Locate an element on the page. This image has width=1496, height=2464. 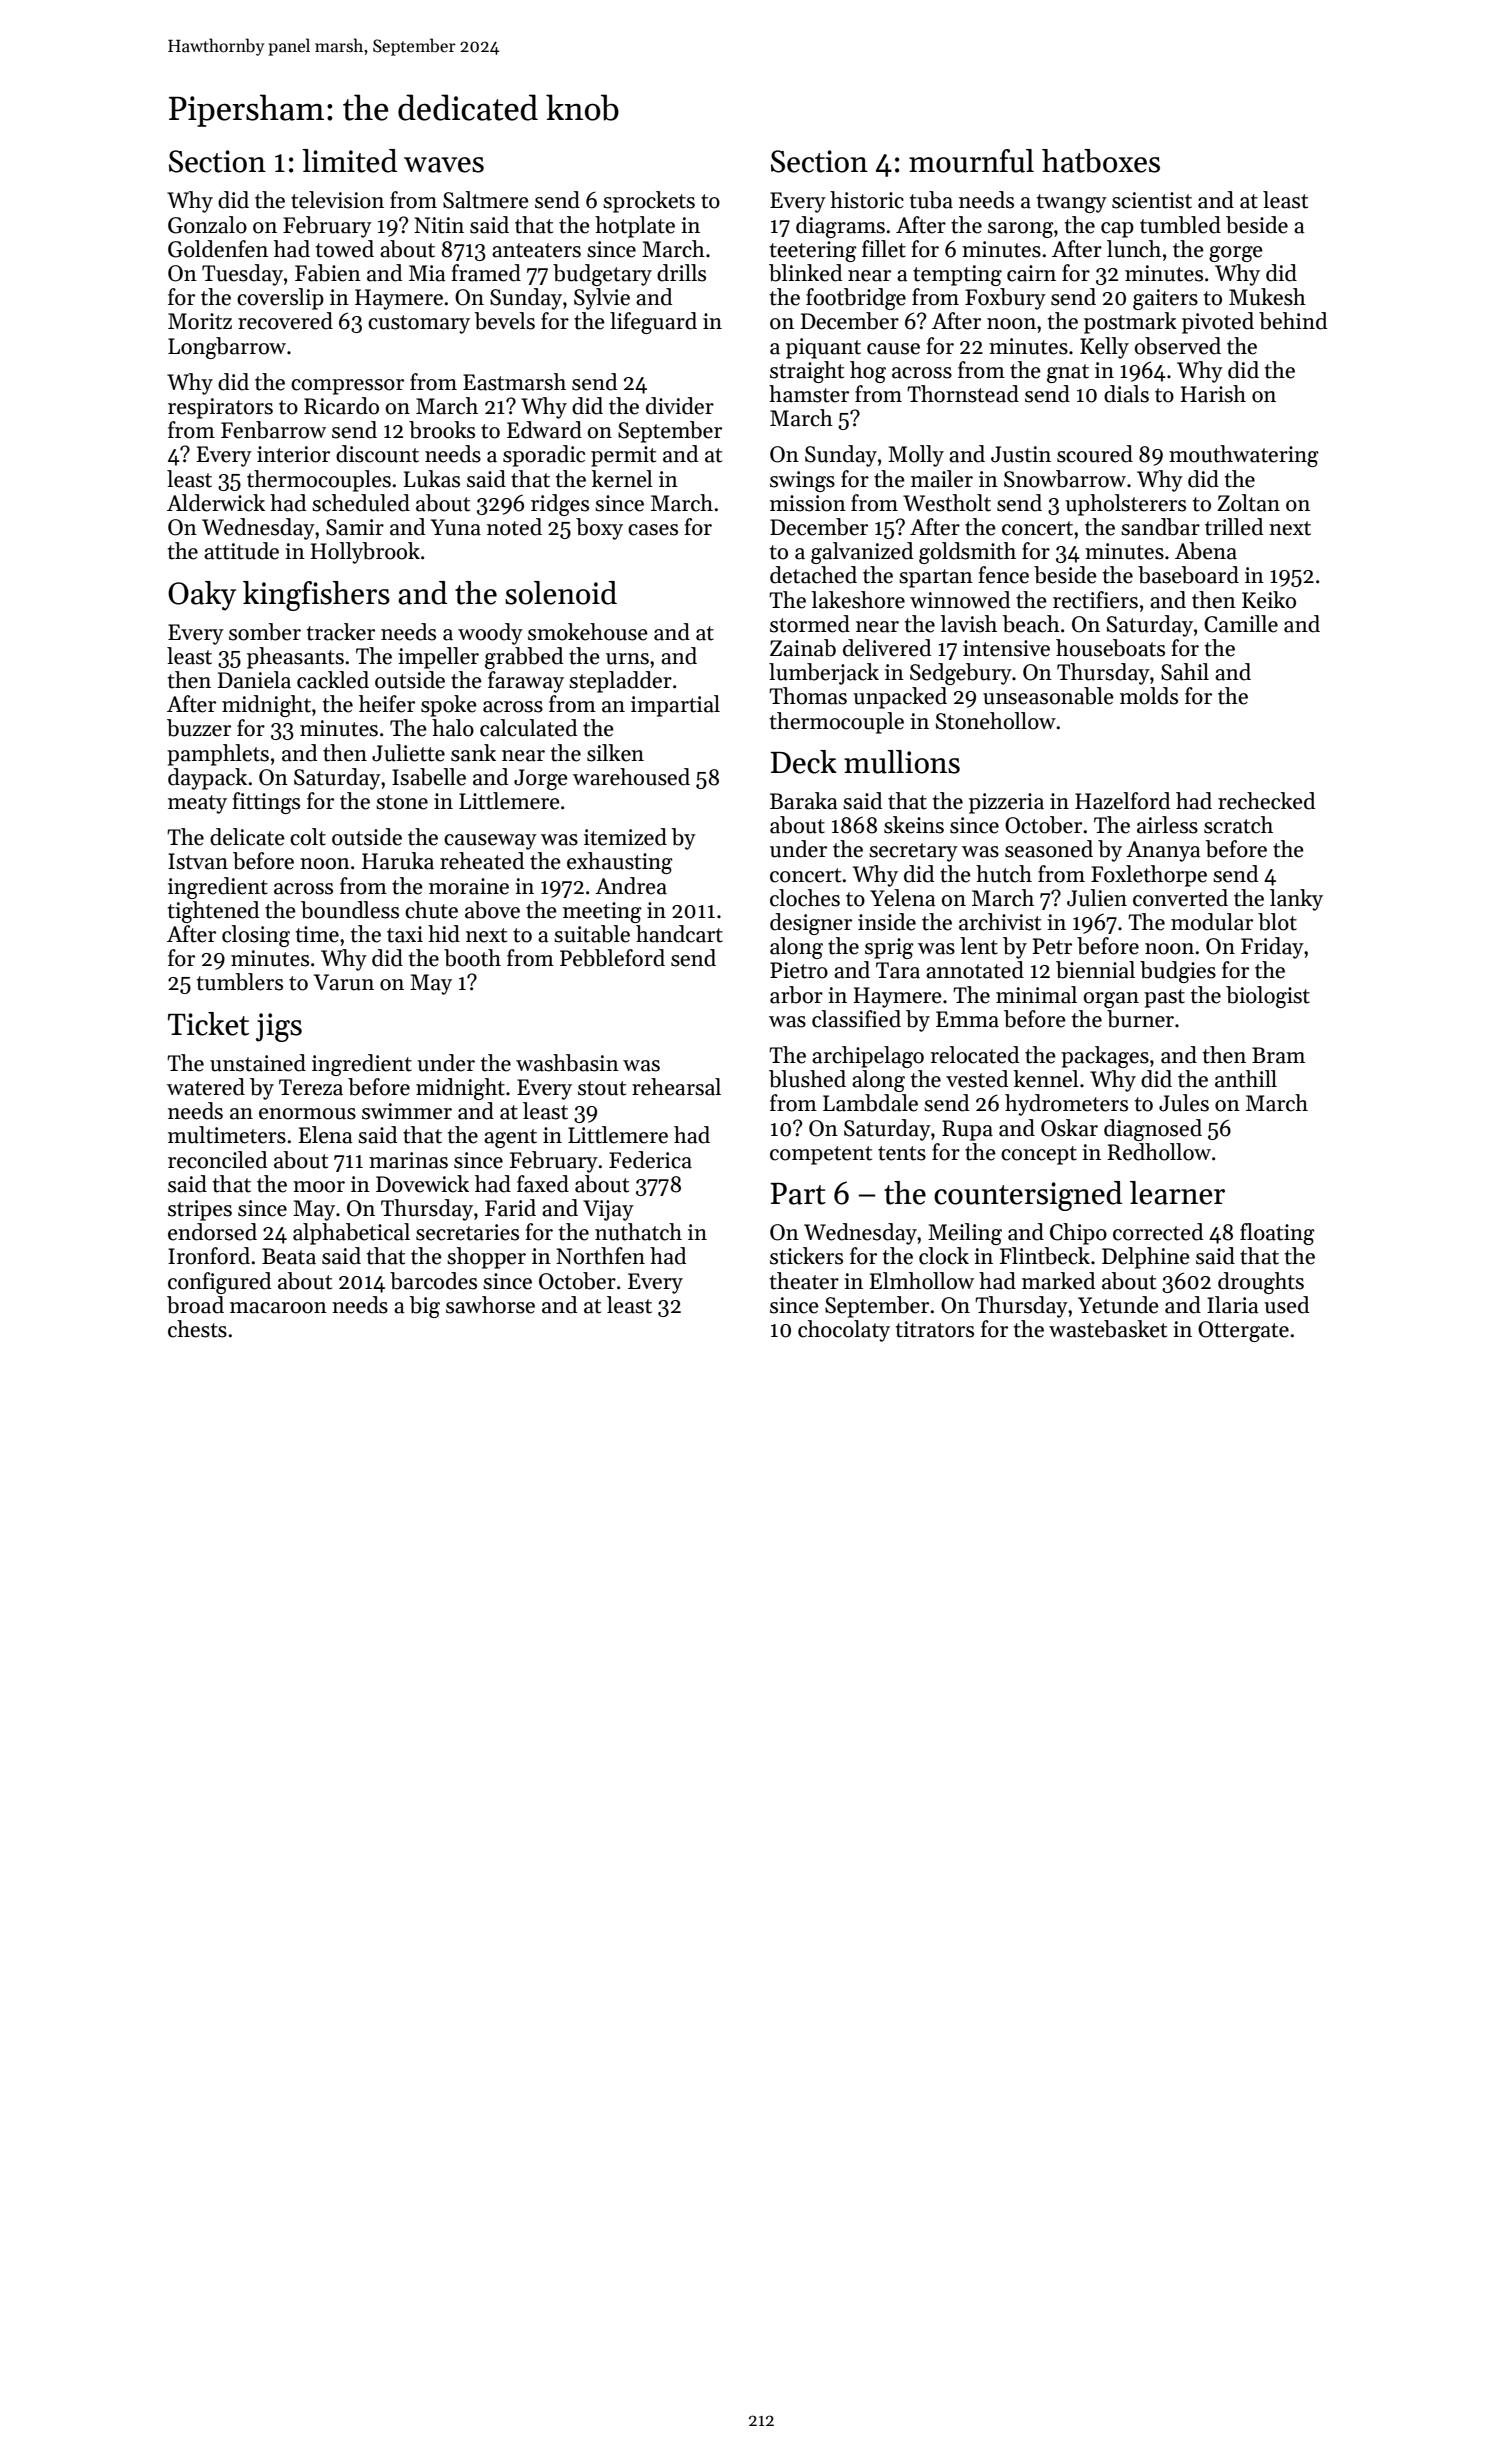
waves is located at coordinates (444, 165).
